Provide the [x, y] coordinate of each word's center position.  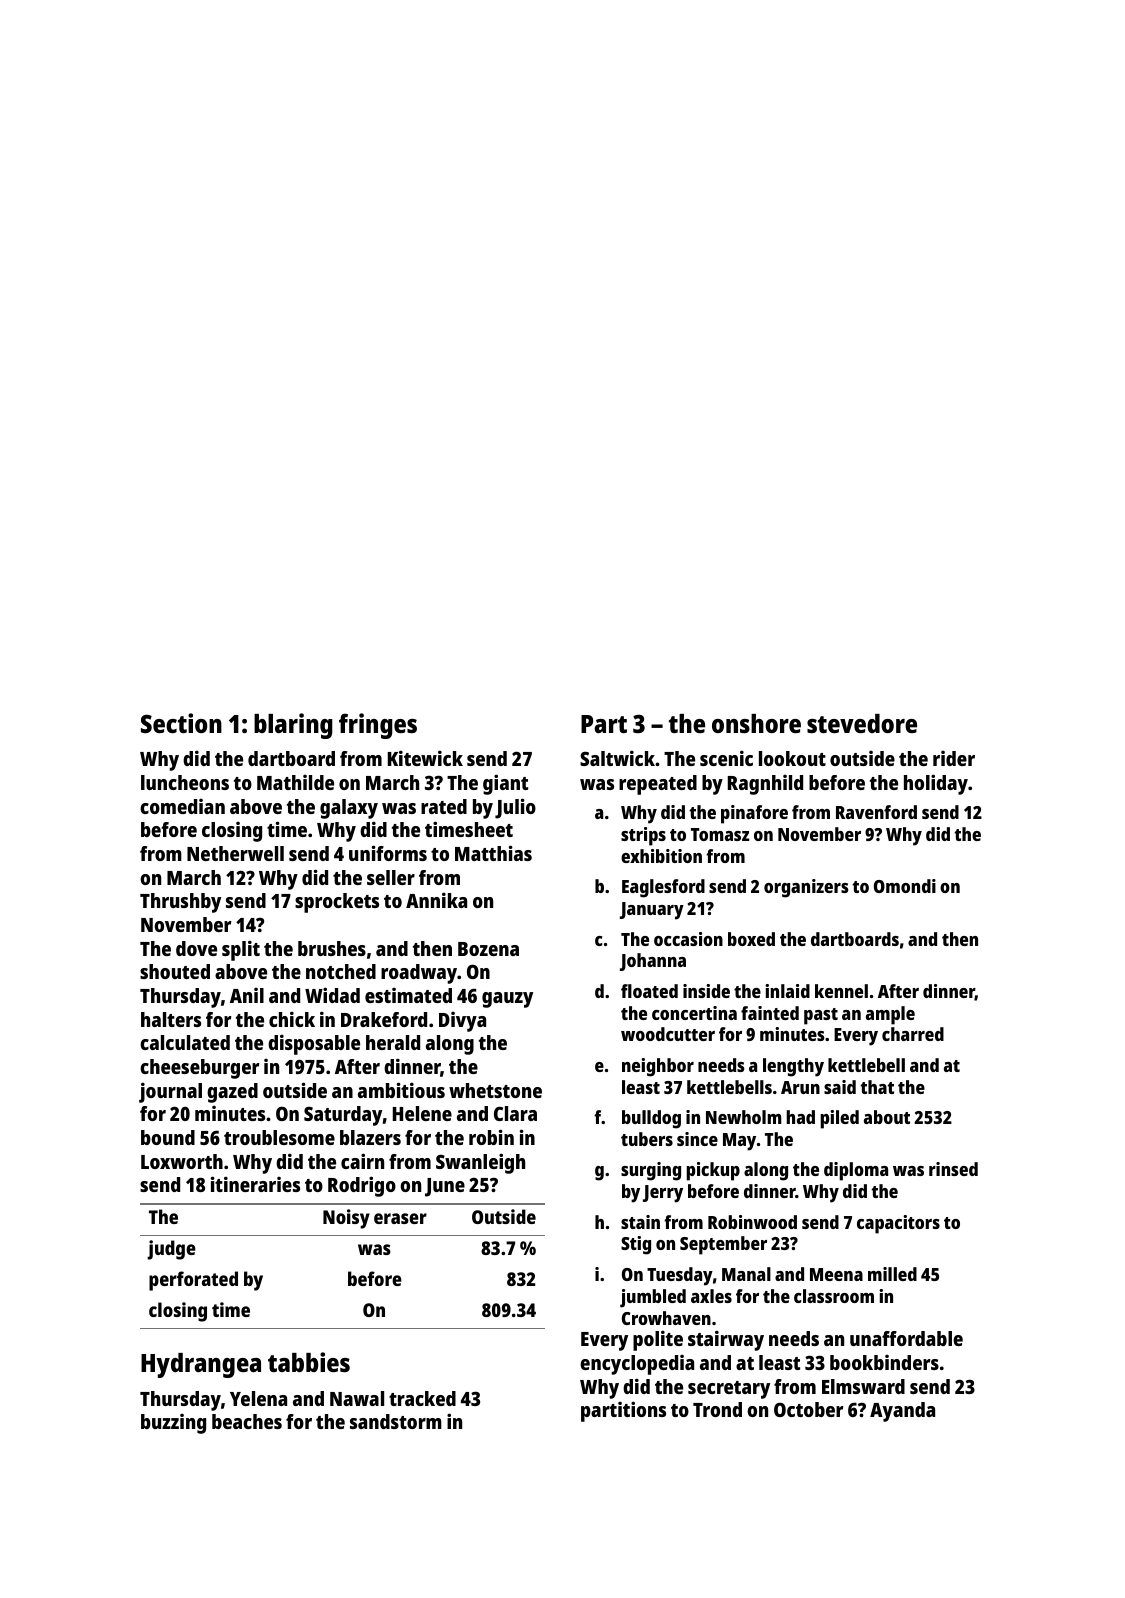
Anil [247, 995]
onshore [756, 723]
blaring [293, 726]
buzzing [173, 1424]
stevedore [862, 723]
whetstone [495, 1090]
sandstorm [396, 1421]
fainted [770, 1013]
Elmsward [863, 1386]
